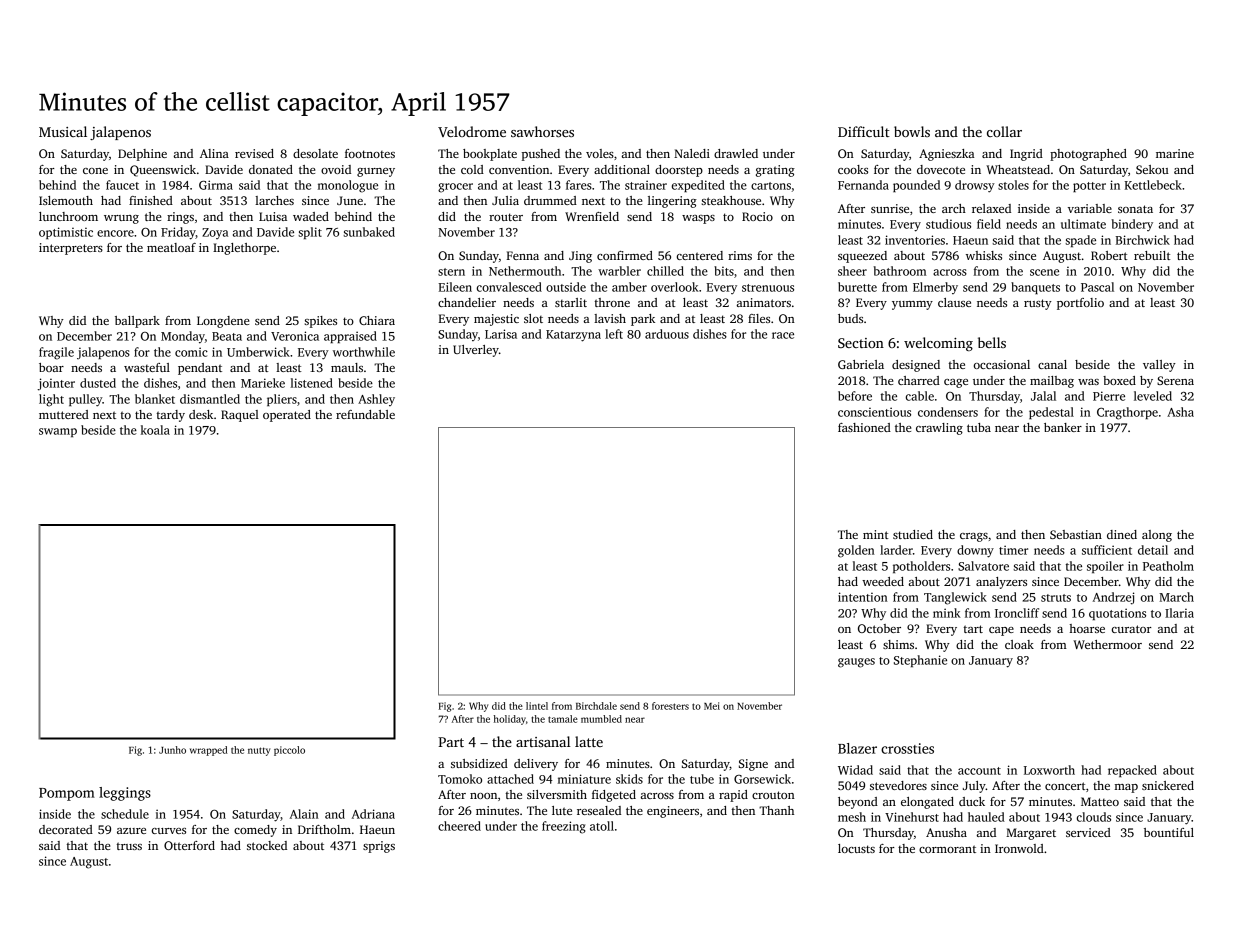  Describe the element at coordinates (862, 597) in the document. I see `intention` at that location.
